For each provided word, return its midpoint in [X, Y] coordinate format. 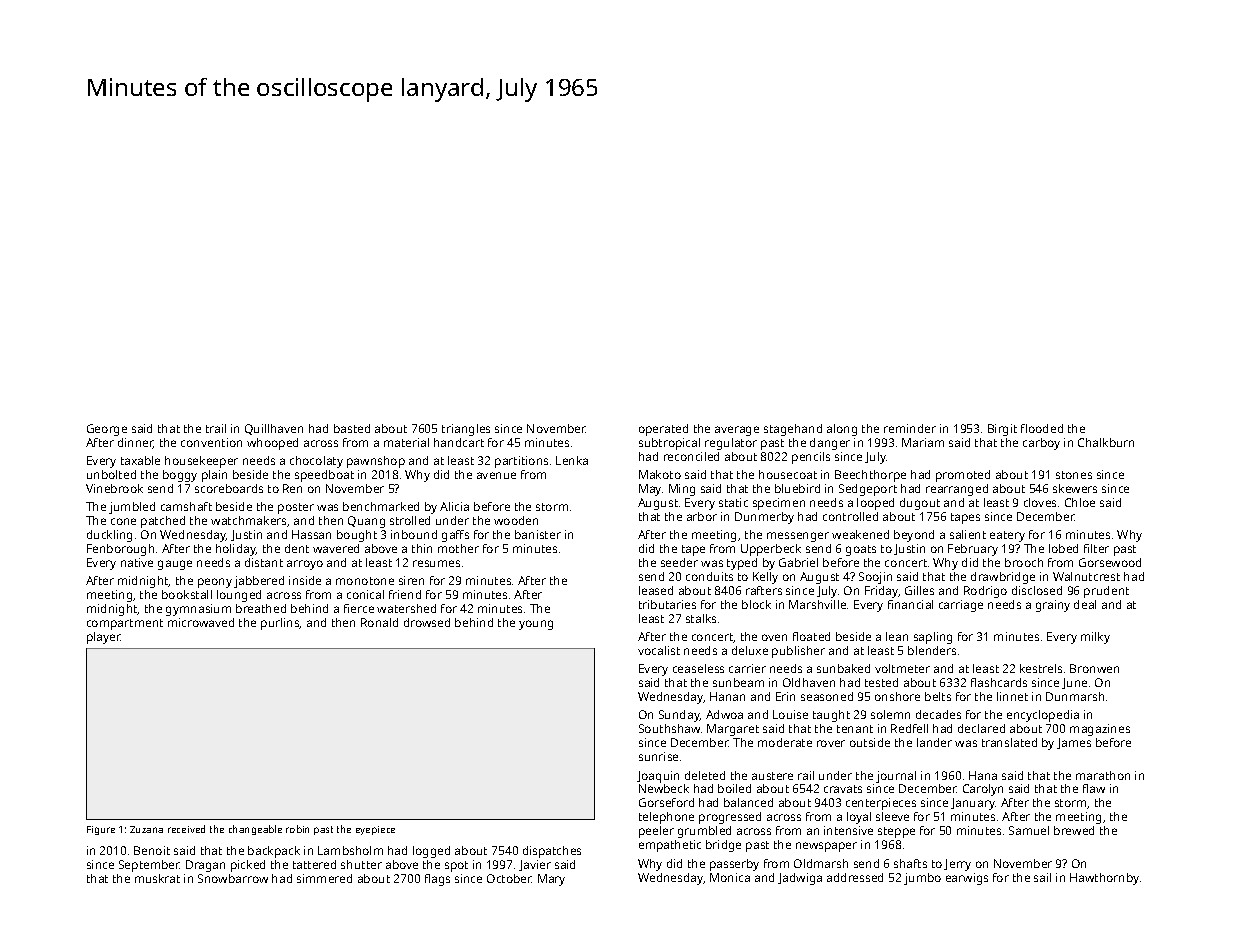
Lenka [572, 460]
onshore [897, 696]
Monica [730, 877]
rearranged [957, 490]
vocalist [659, 650]
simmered [324, 878]
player [104, 638]
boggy [180, 476]
